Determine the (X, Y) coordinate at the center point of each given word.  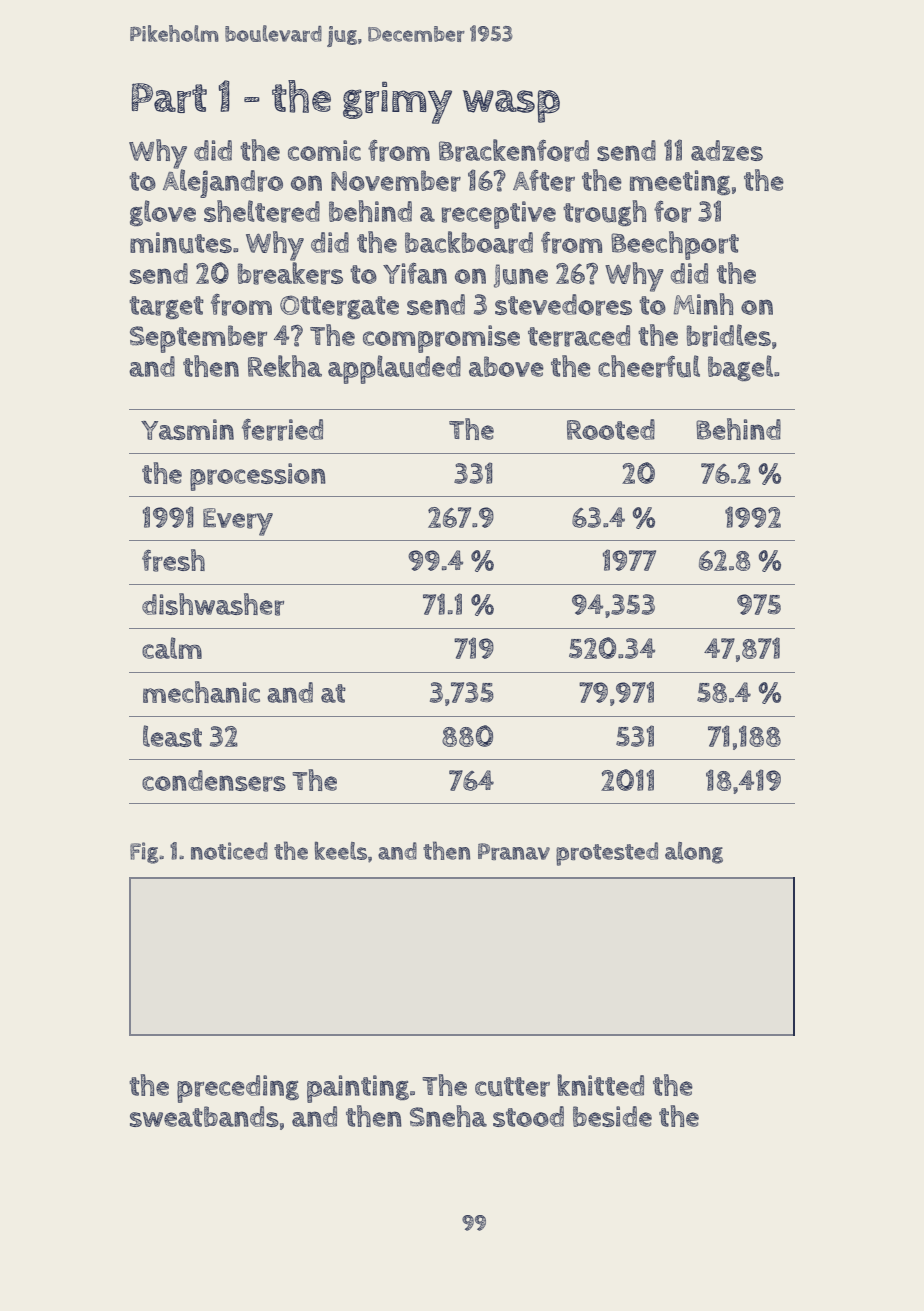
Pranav (514, 851)
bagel (740, 368)
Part (169, 98)
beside (612, 1116)
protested (607, 854)
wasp (511, 106)
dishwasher (213, 604)
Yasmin (187, 429)
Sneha (448, 1116)
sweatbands (204, 1116)
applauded (394, 369)
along (694, 853)
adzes (727, 150)
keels (341, 851)
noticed (229, 851)
